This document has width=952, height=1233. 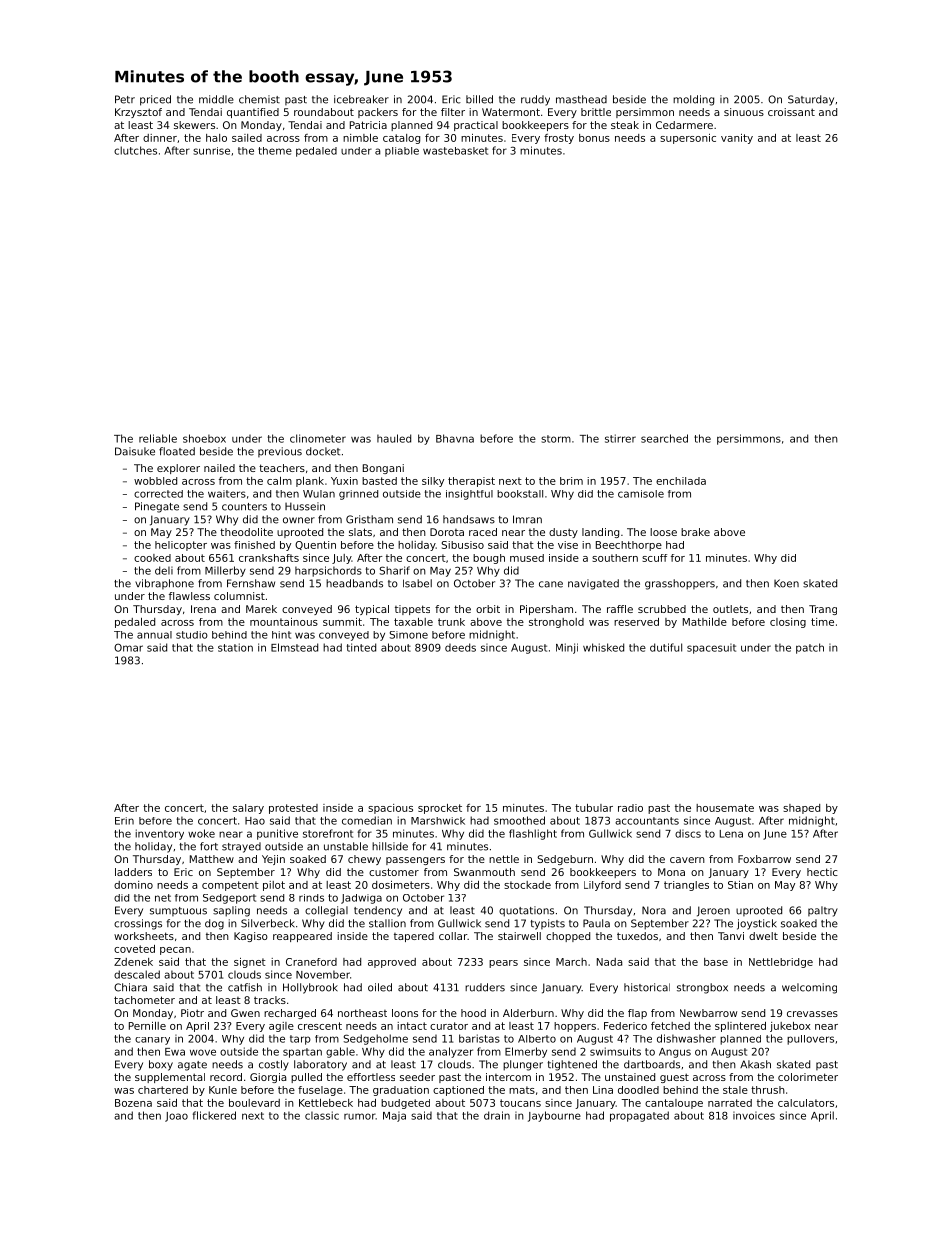 What do you see at coordinates (275, 151) in the document?
I see `theme` at bounding box center [275, 151].
